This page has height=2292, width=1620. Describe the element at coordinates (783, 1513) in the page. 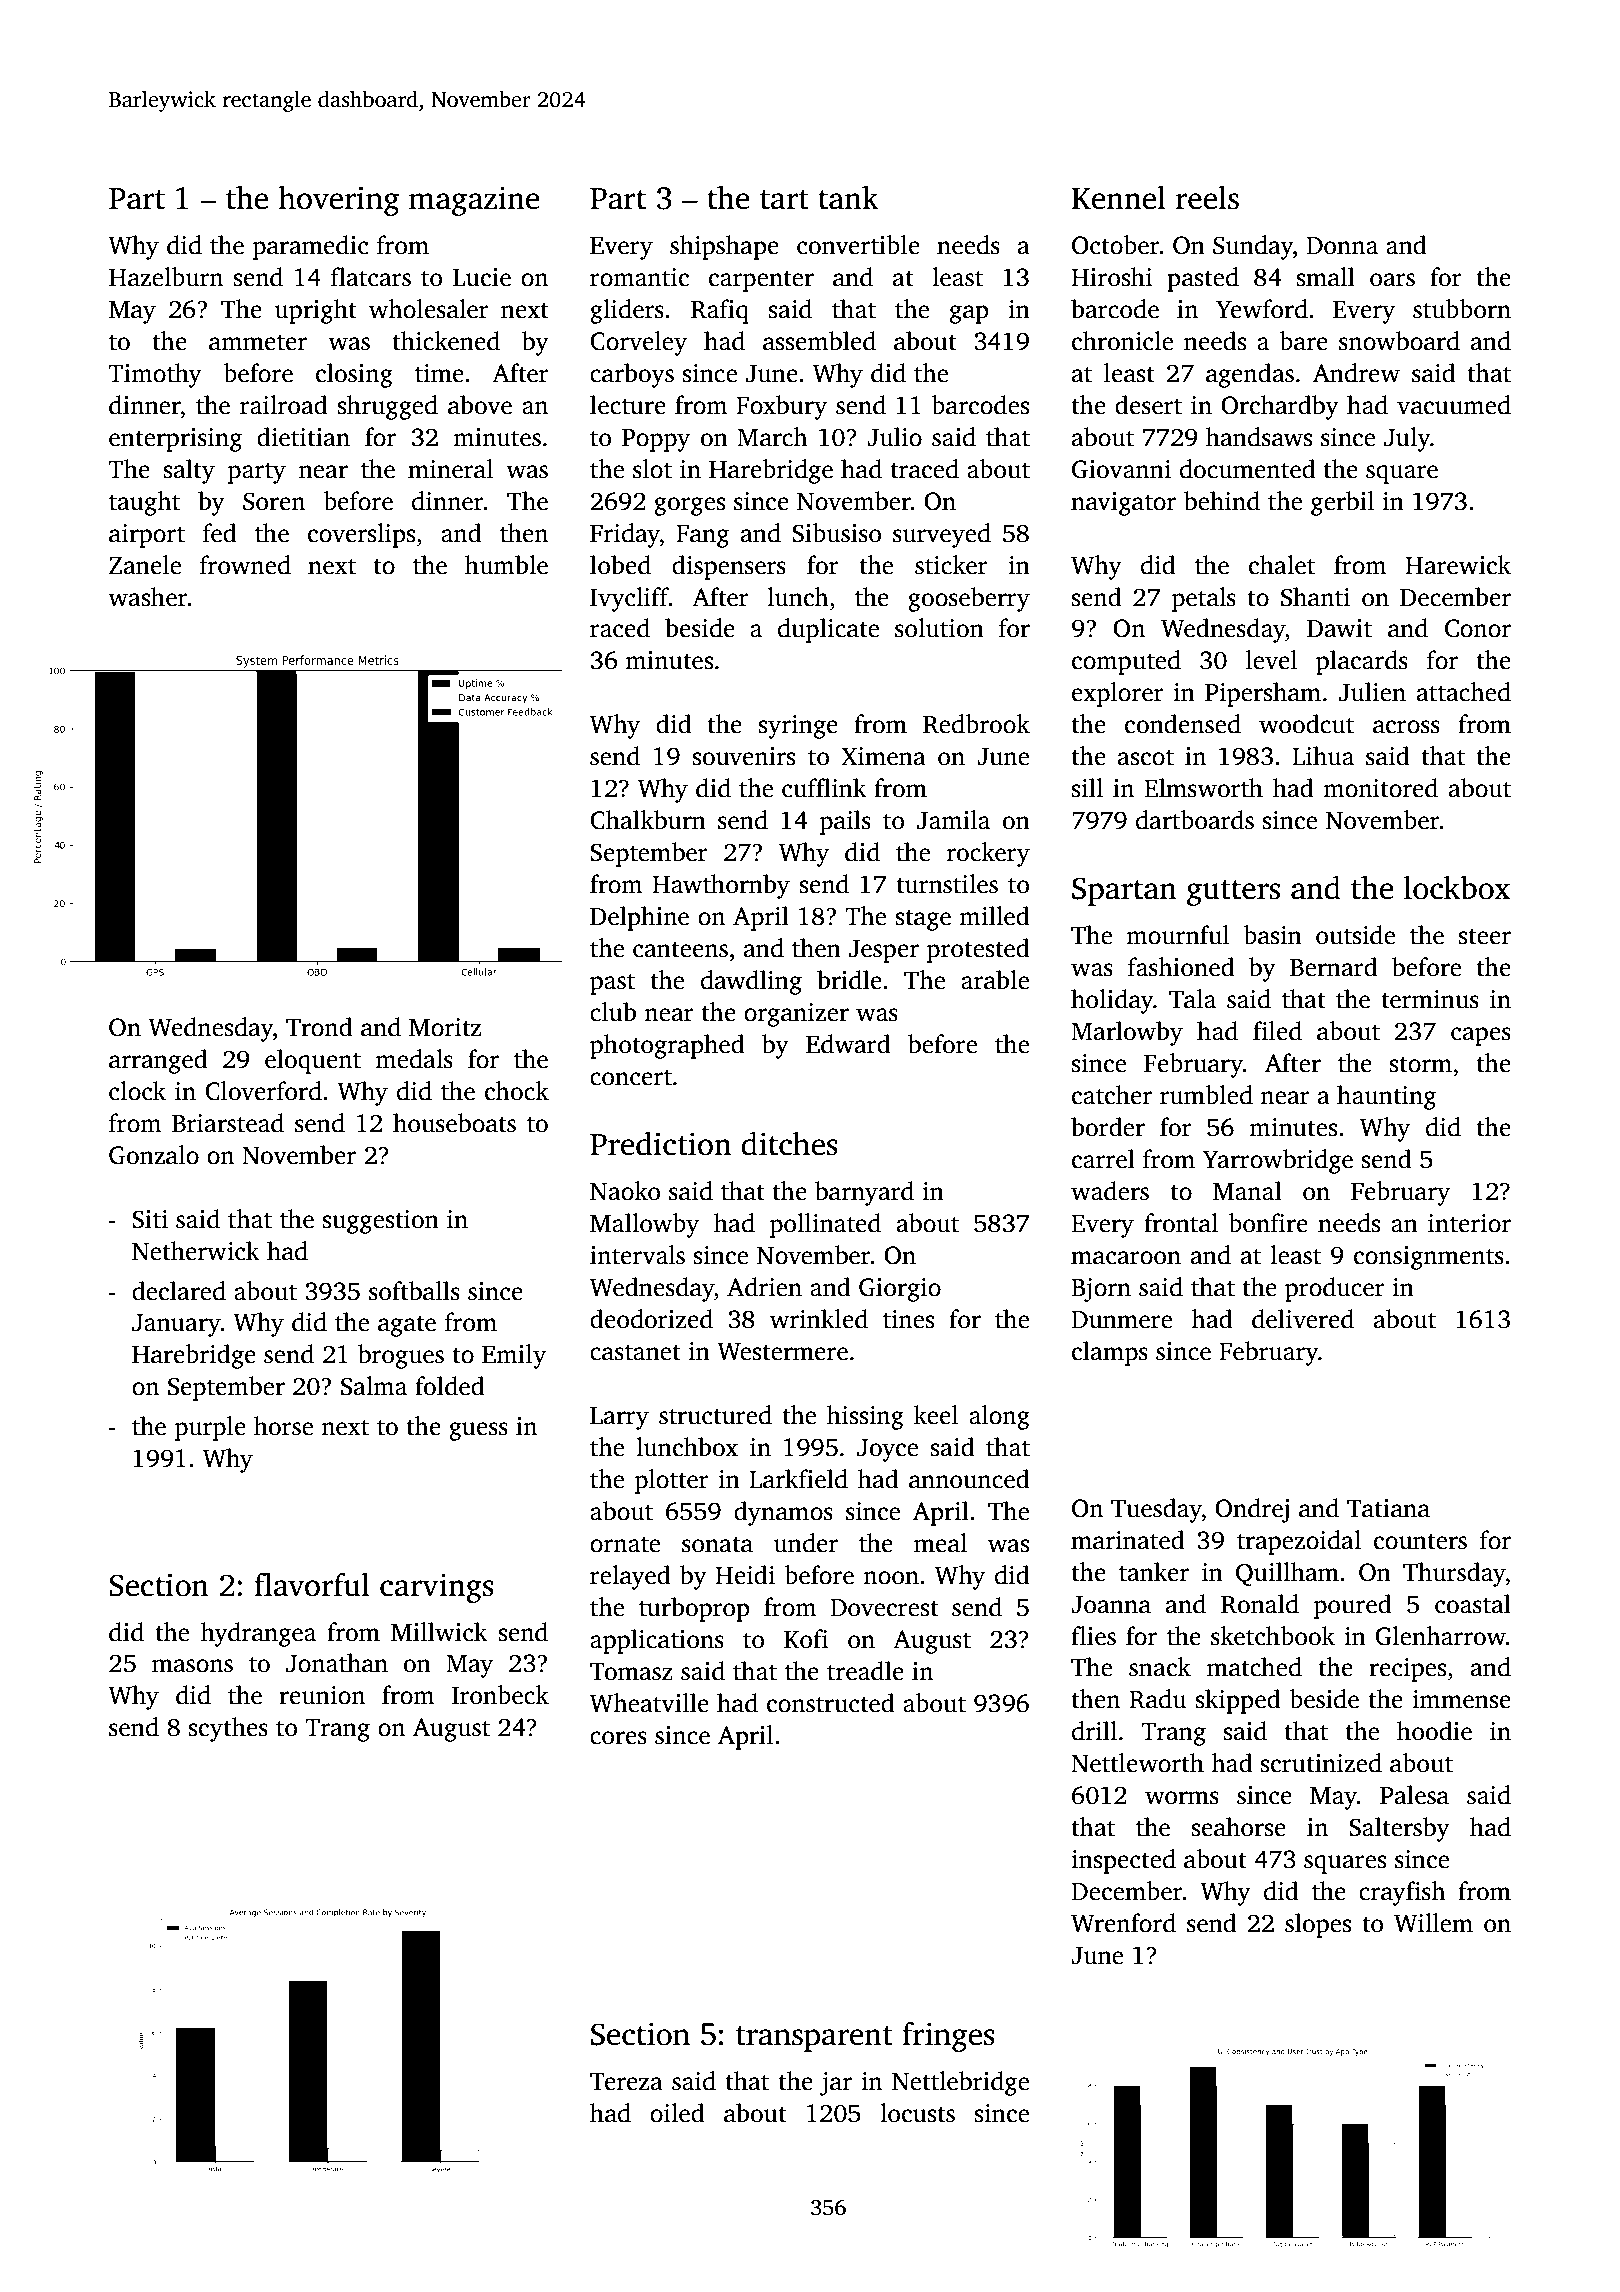

I see `dynamos` at that location.
